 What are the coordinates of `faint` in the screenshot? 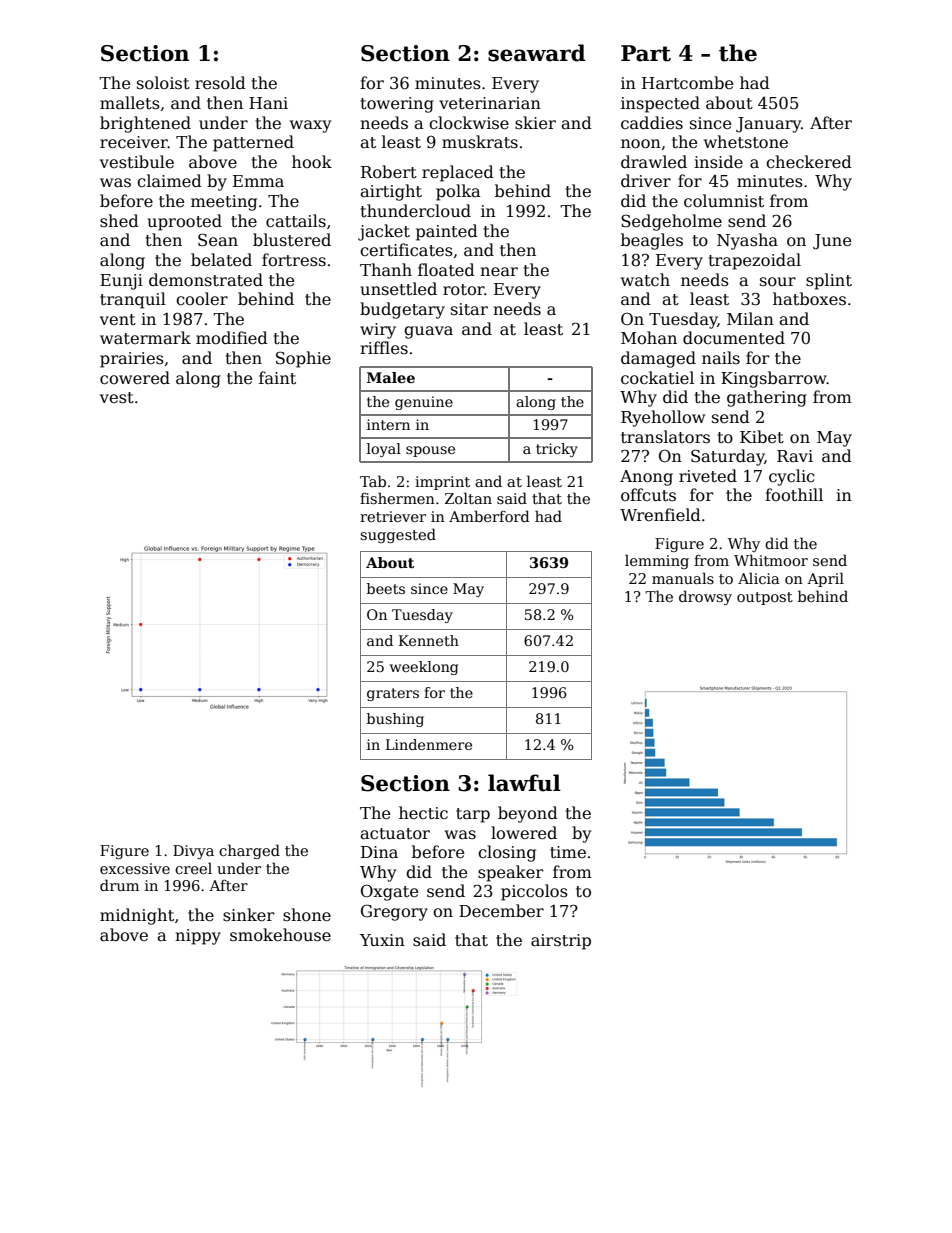 It's located at (277, 377).
